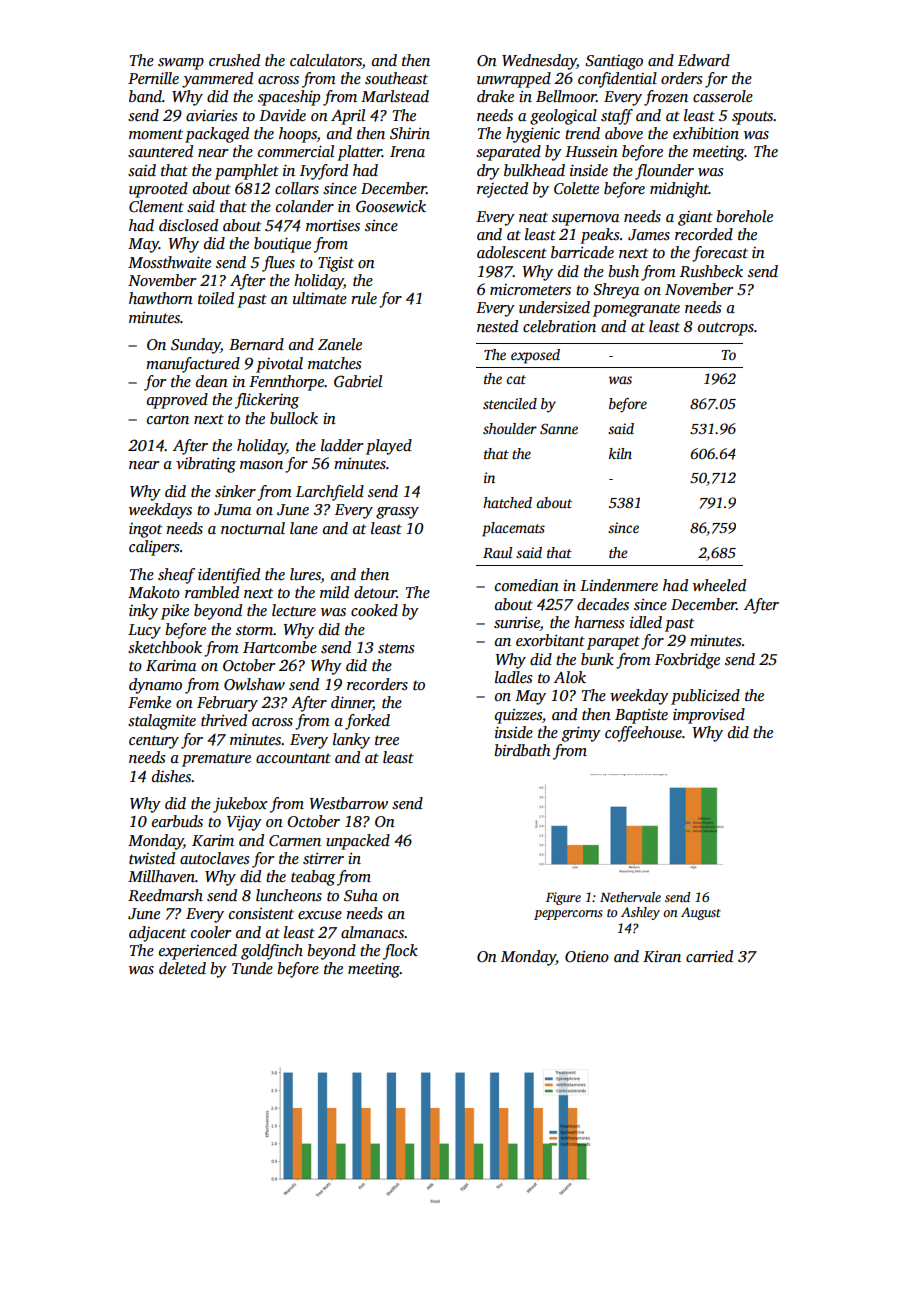 This page has width=908, height=1316. I want to click on toiled, so click(216, 298).
